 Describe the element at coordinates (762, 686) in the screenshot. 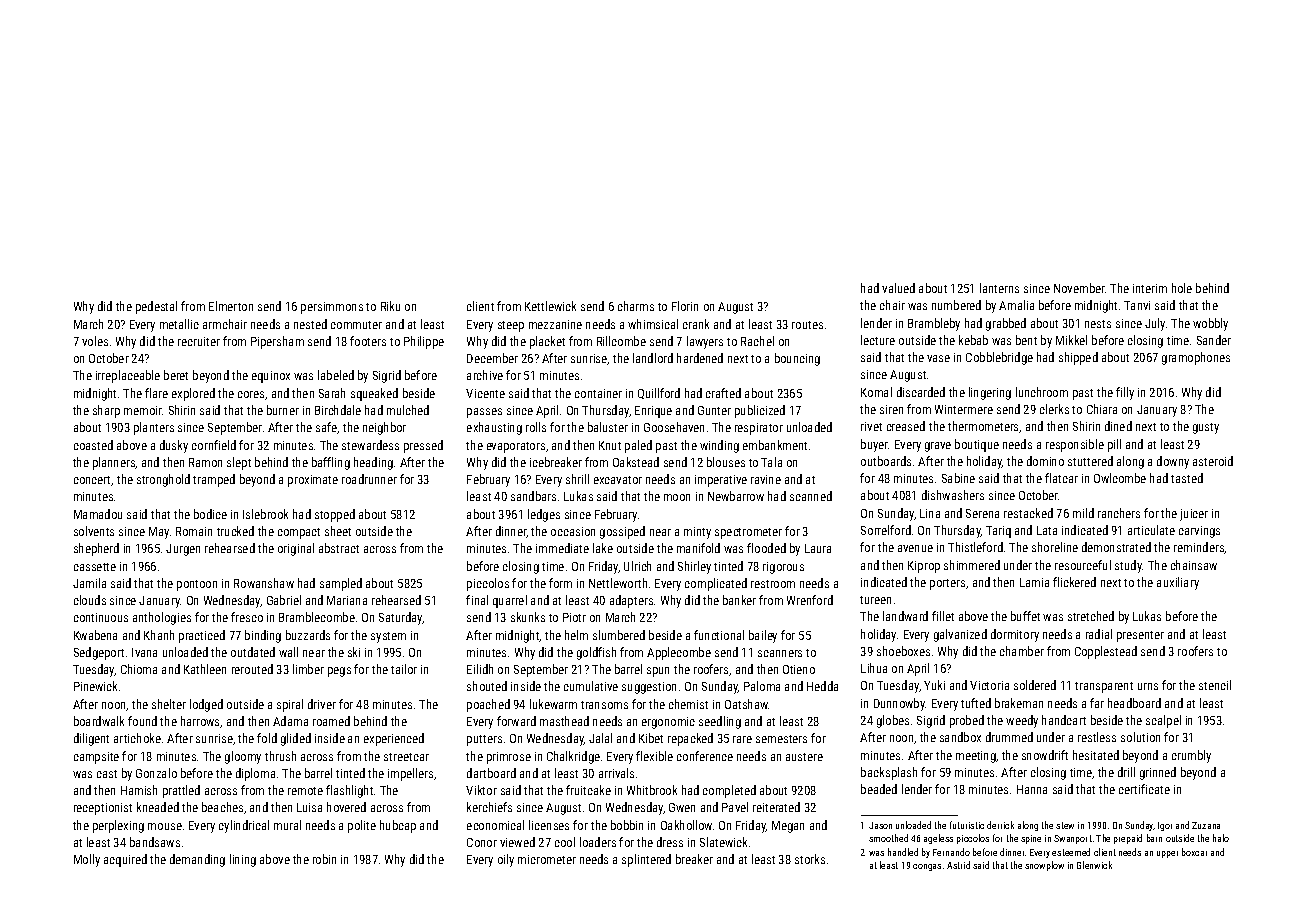

I see `Paloma` at that location.
